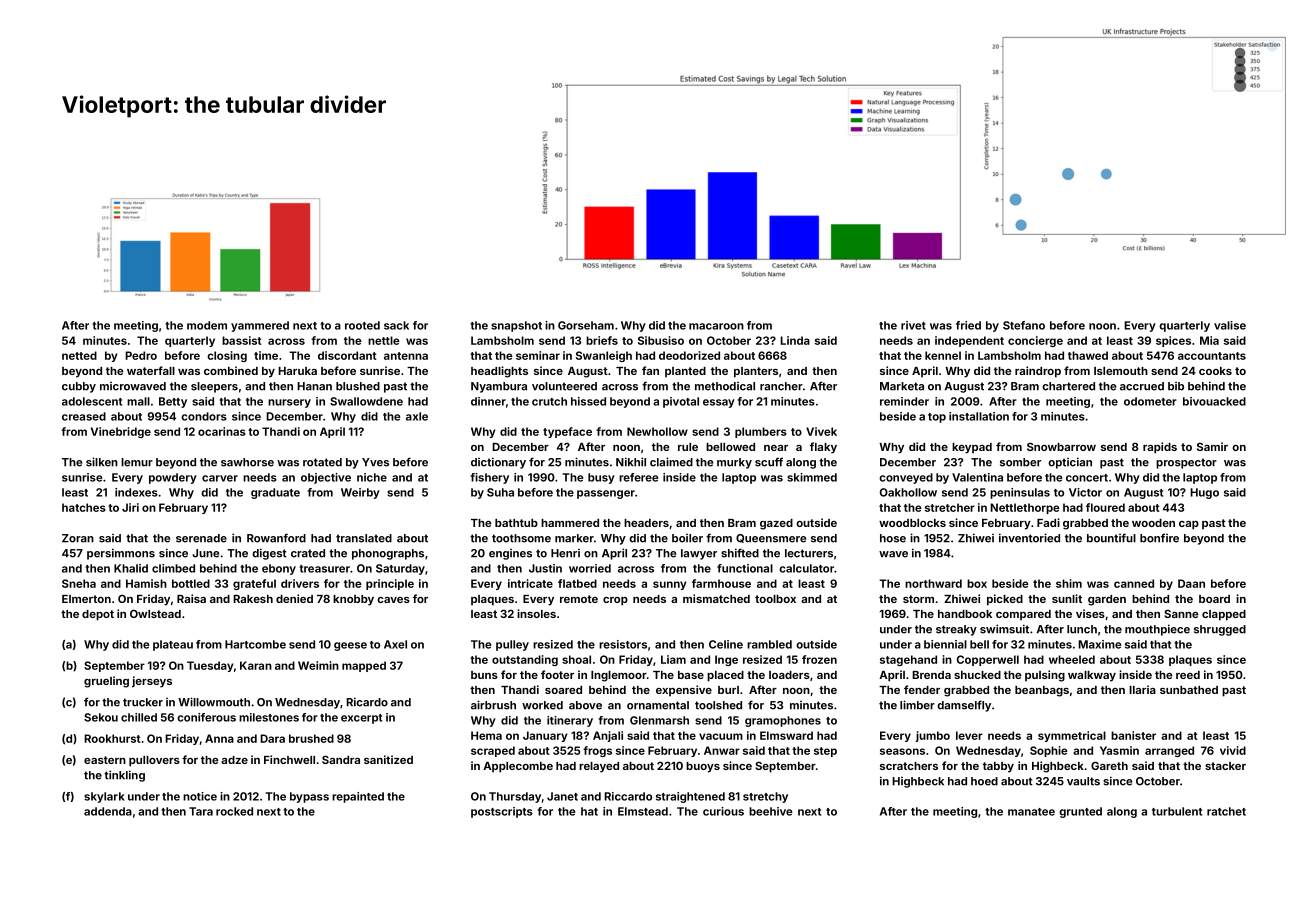  I want to click on gazed, so click(776, 524).
